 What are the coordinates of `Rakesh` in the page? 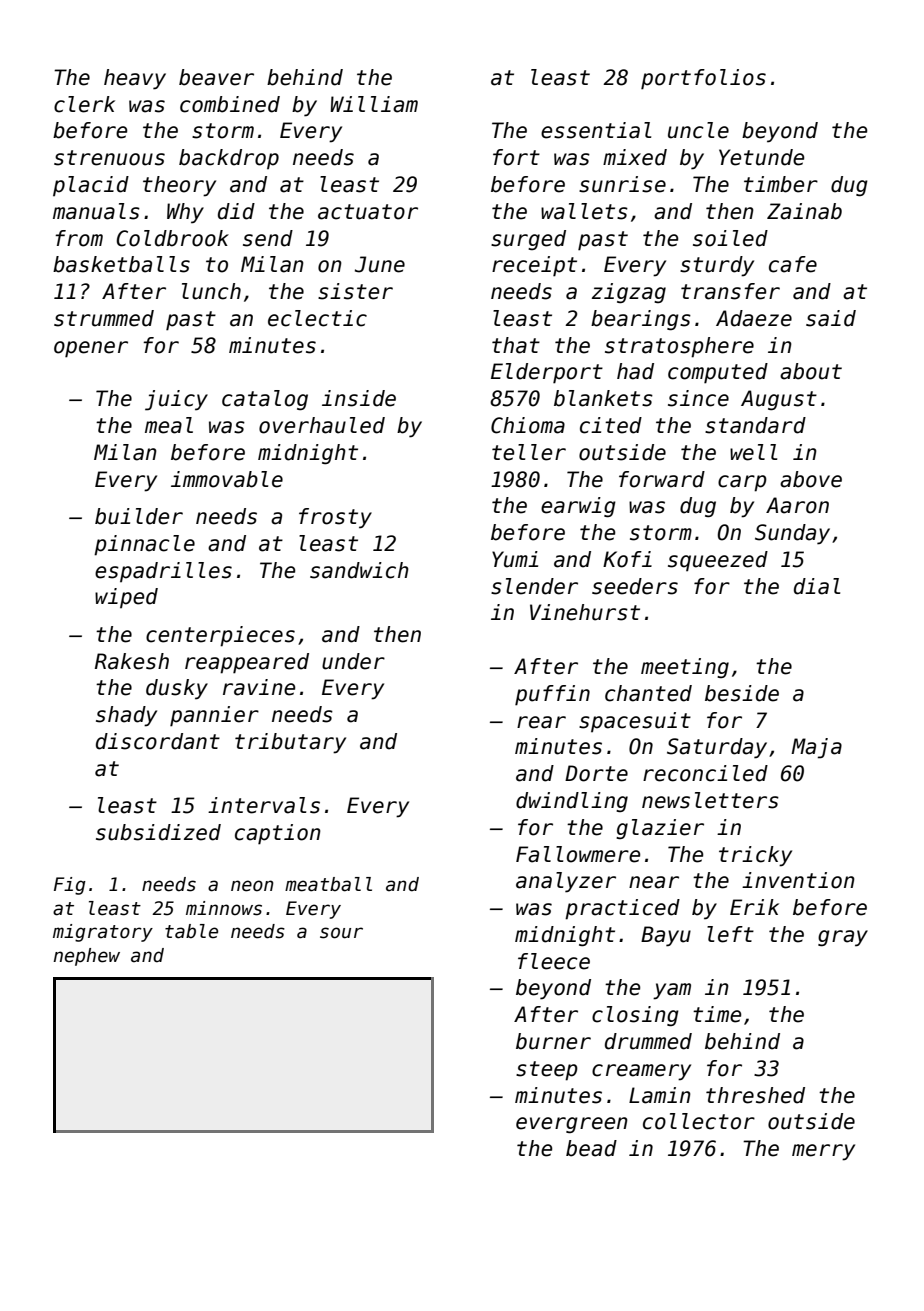 It's located at (132, 661).
